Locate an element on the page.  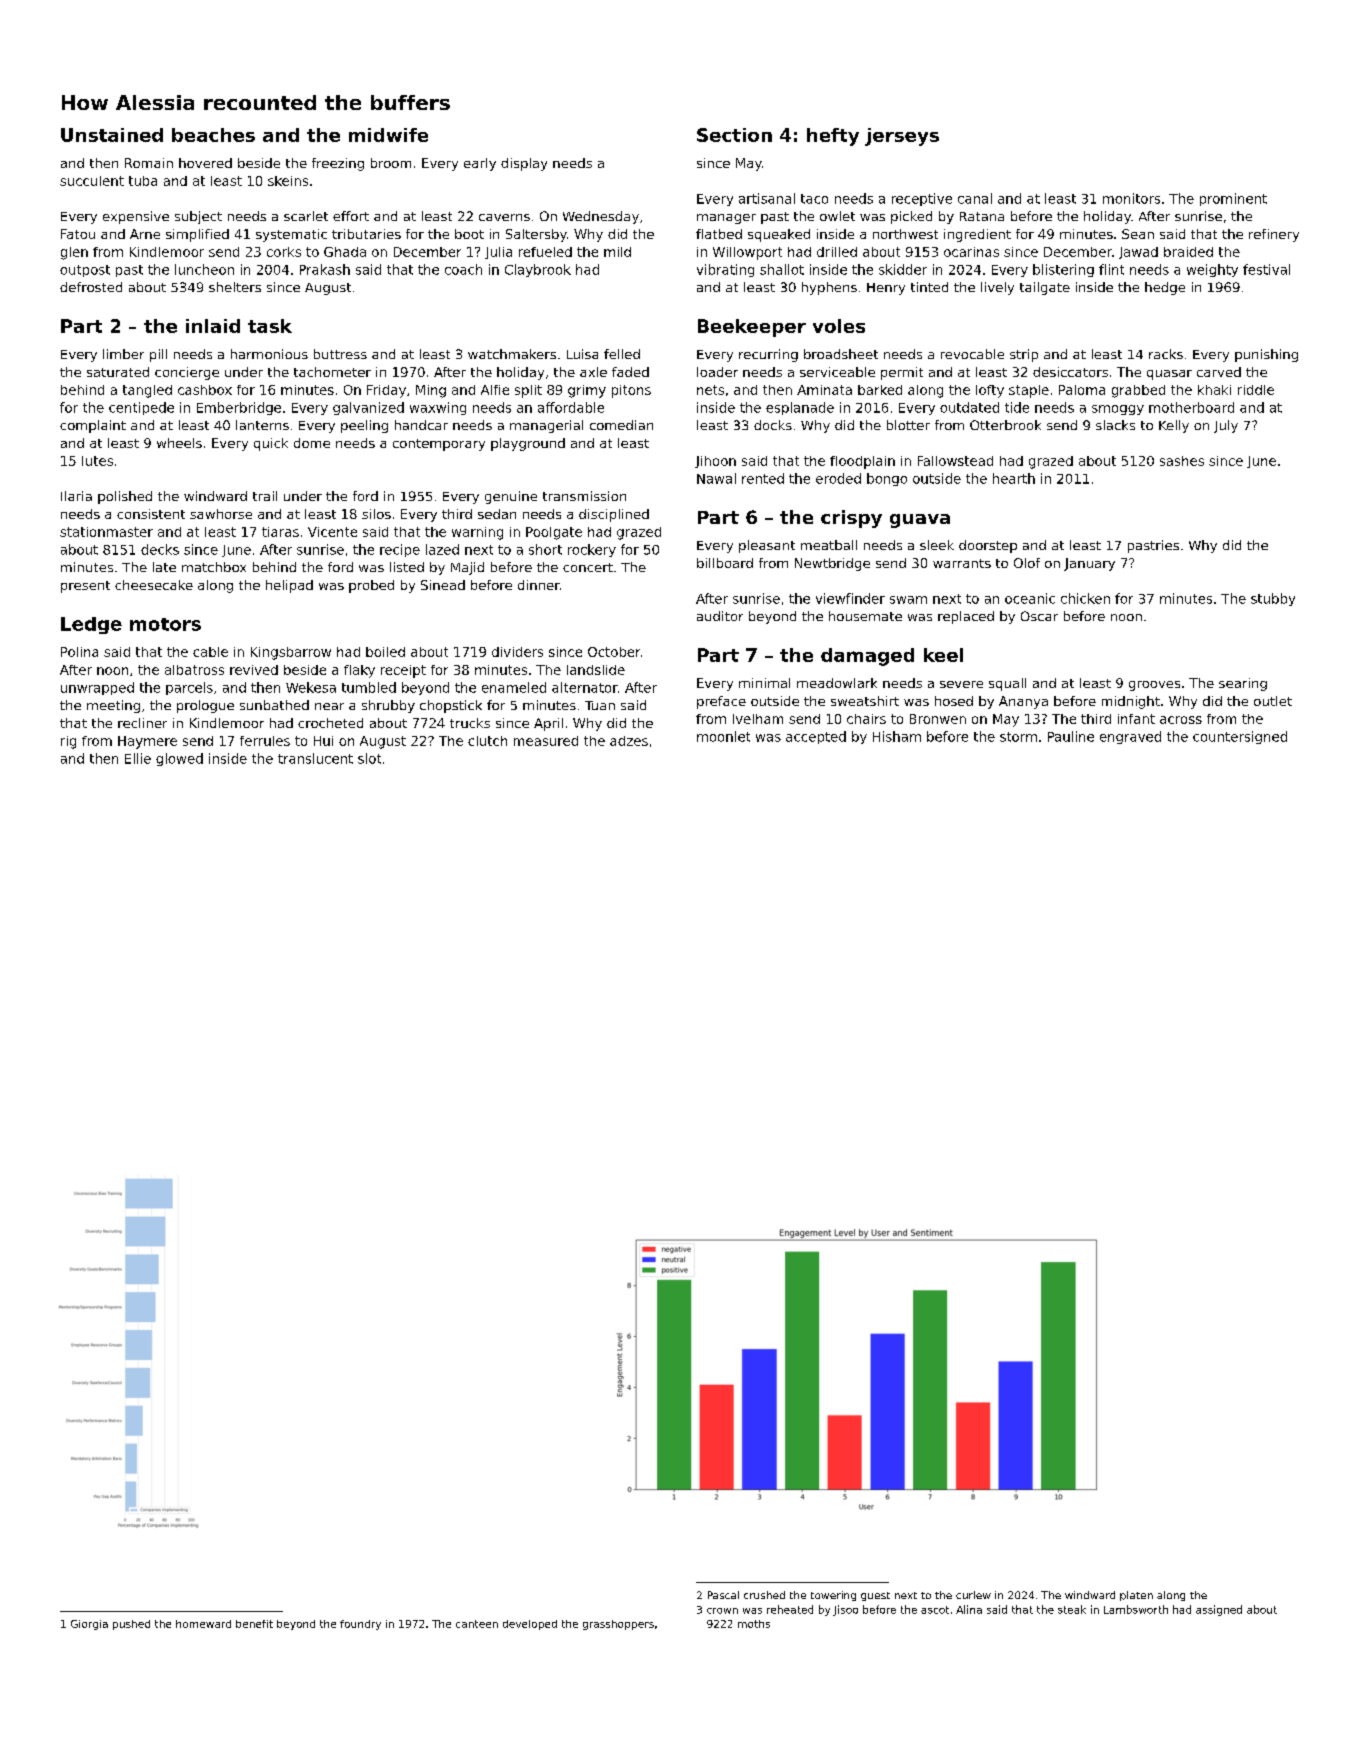
engraved is located at coordinates (1130, 737).
